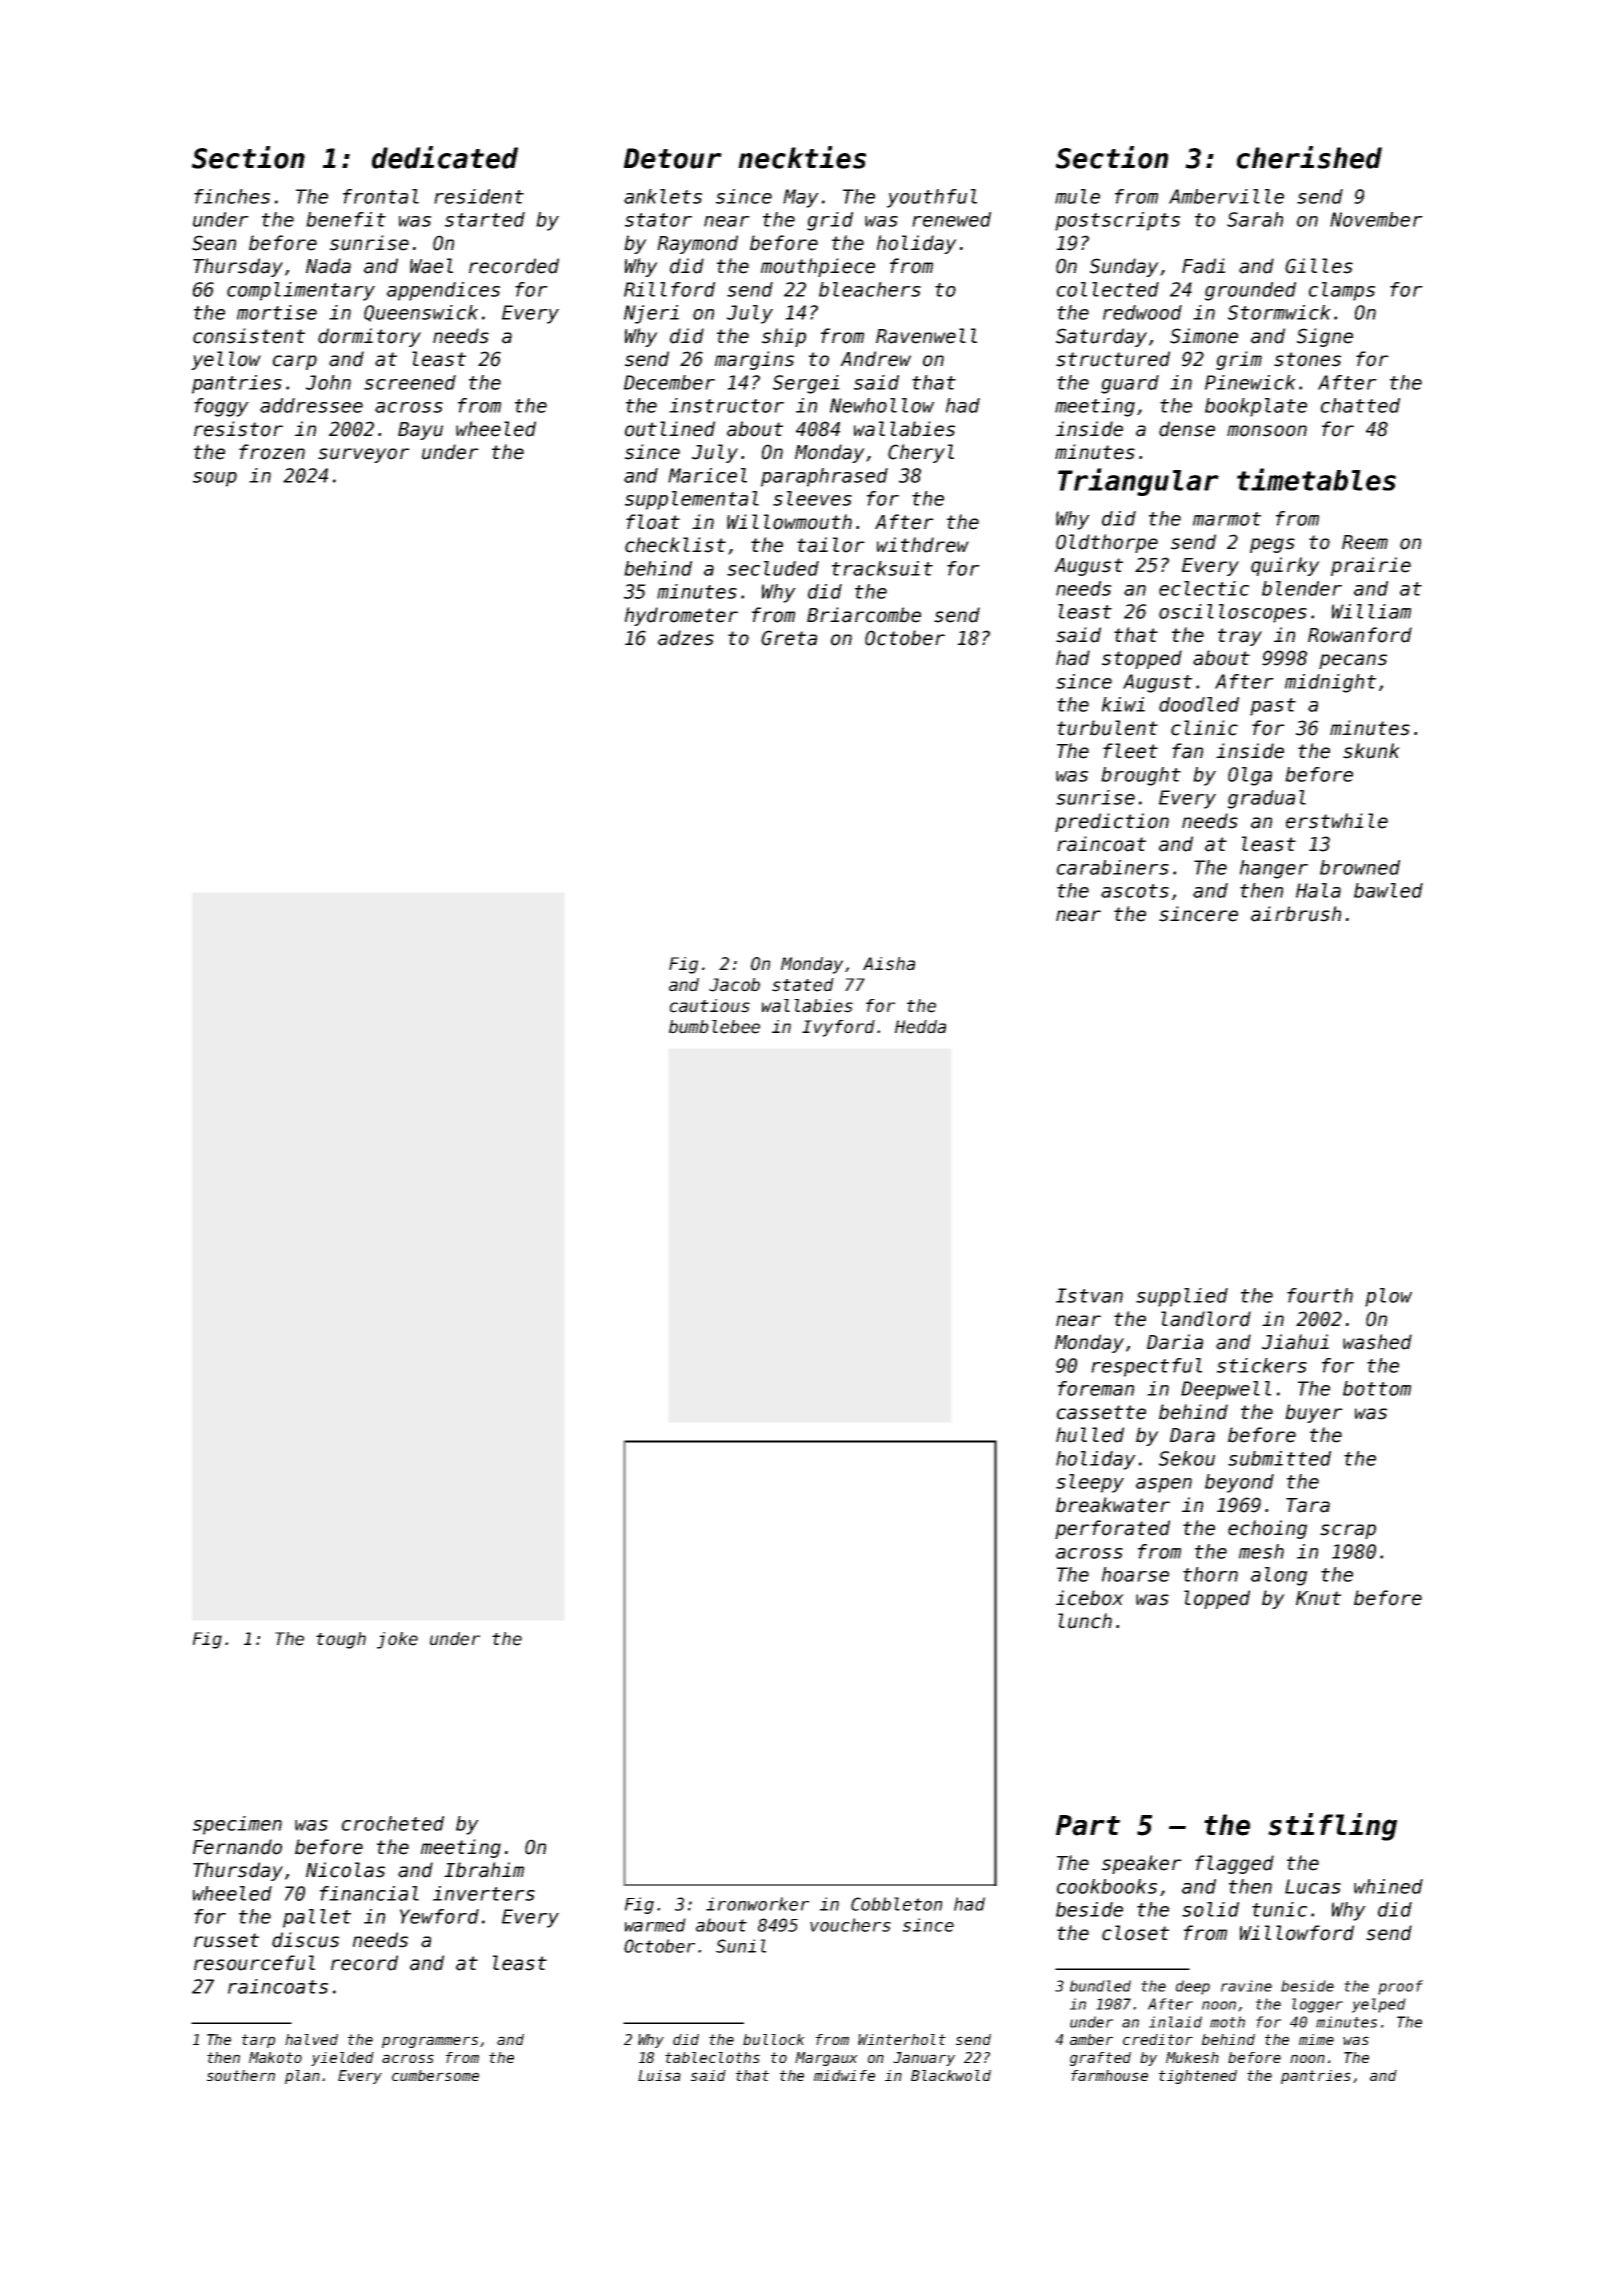 This document has width=1620, height=2292. What do you see at coordinates (844, 2075) in the document?
I see `midwife` at bounding box center [844, 2075].
